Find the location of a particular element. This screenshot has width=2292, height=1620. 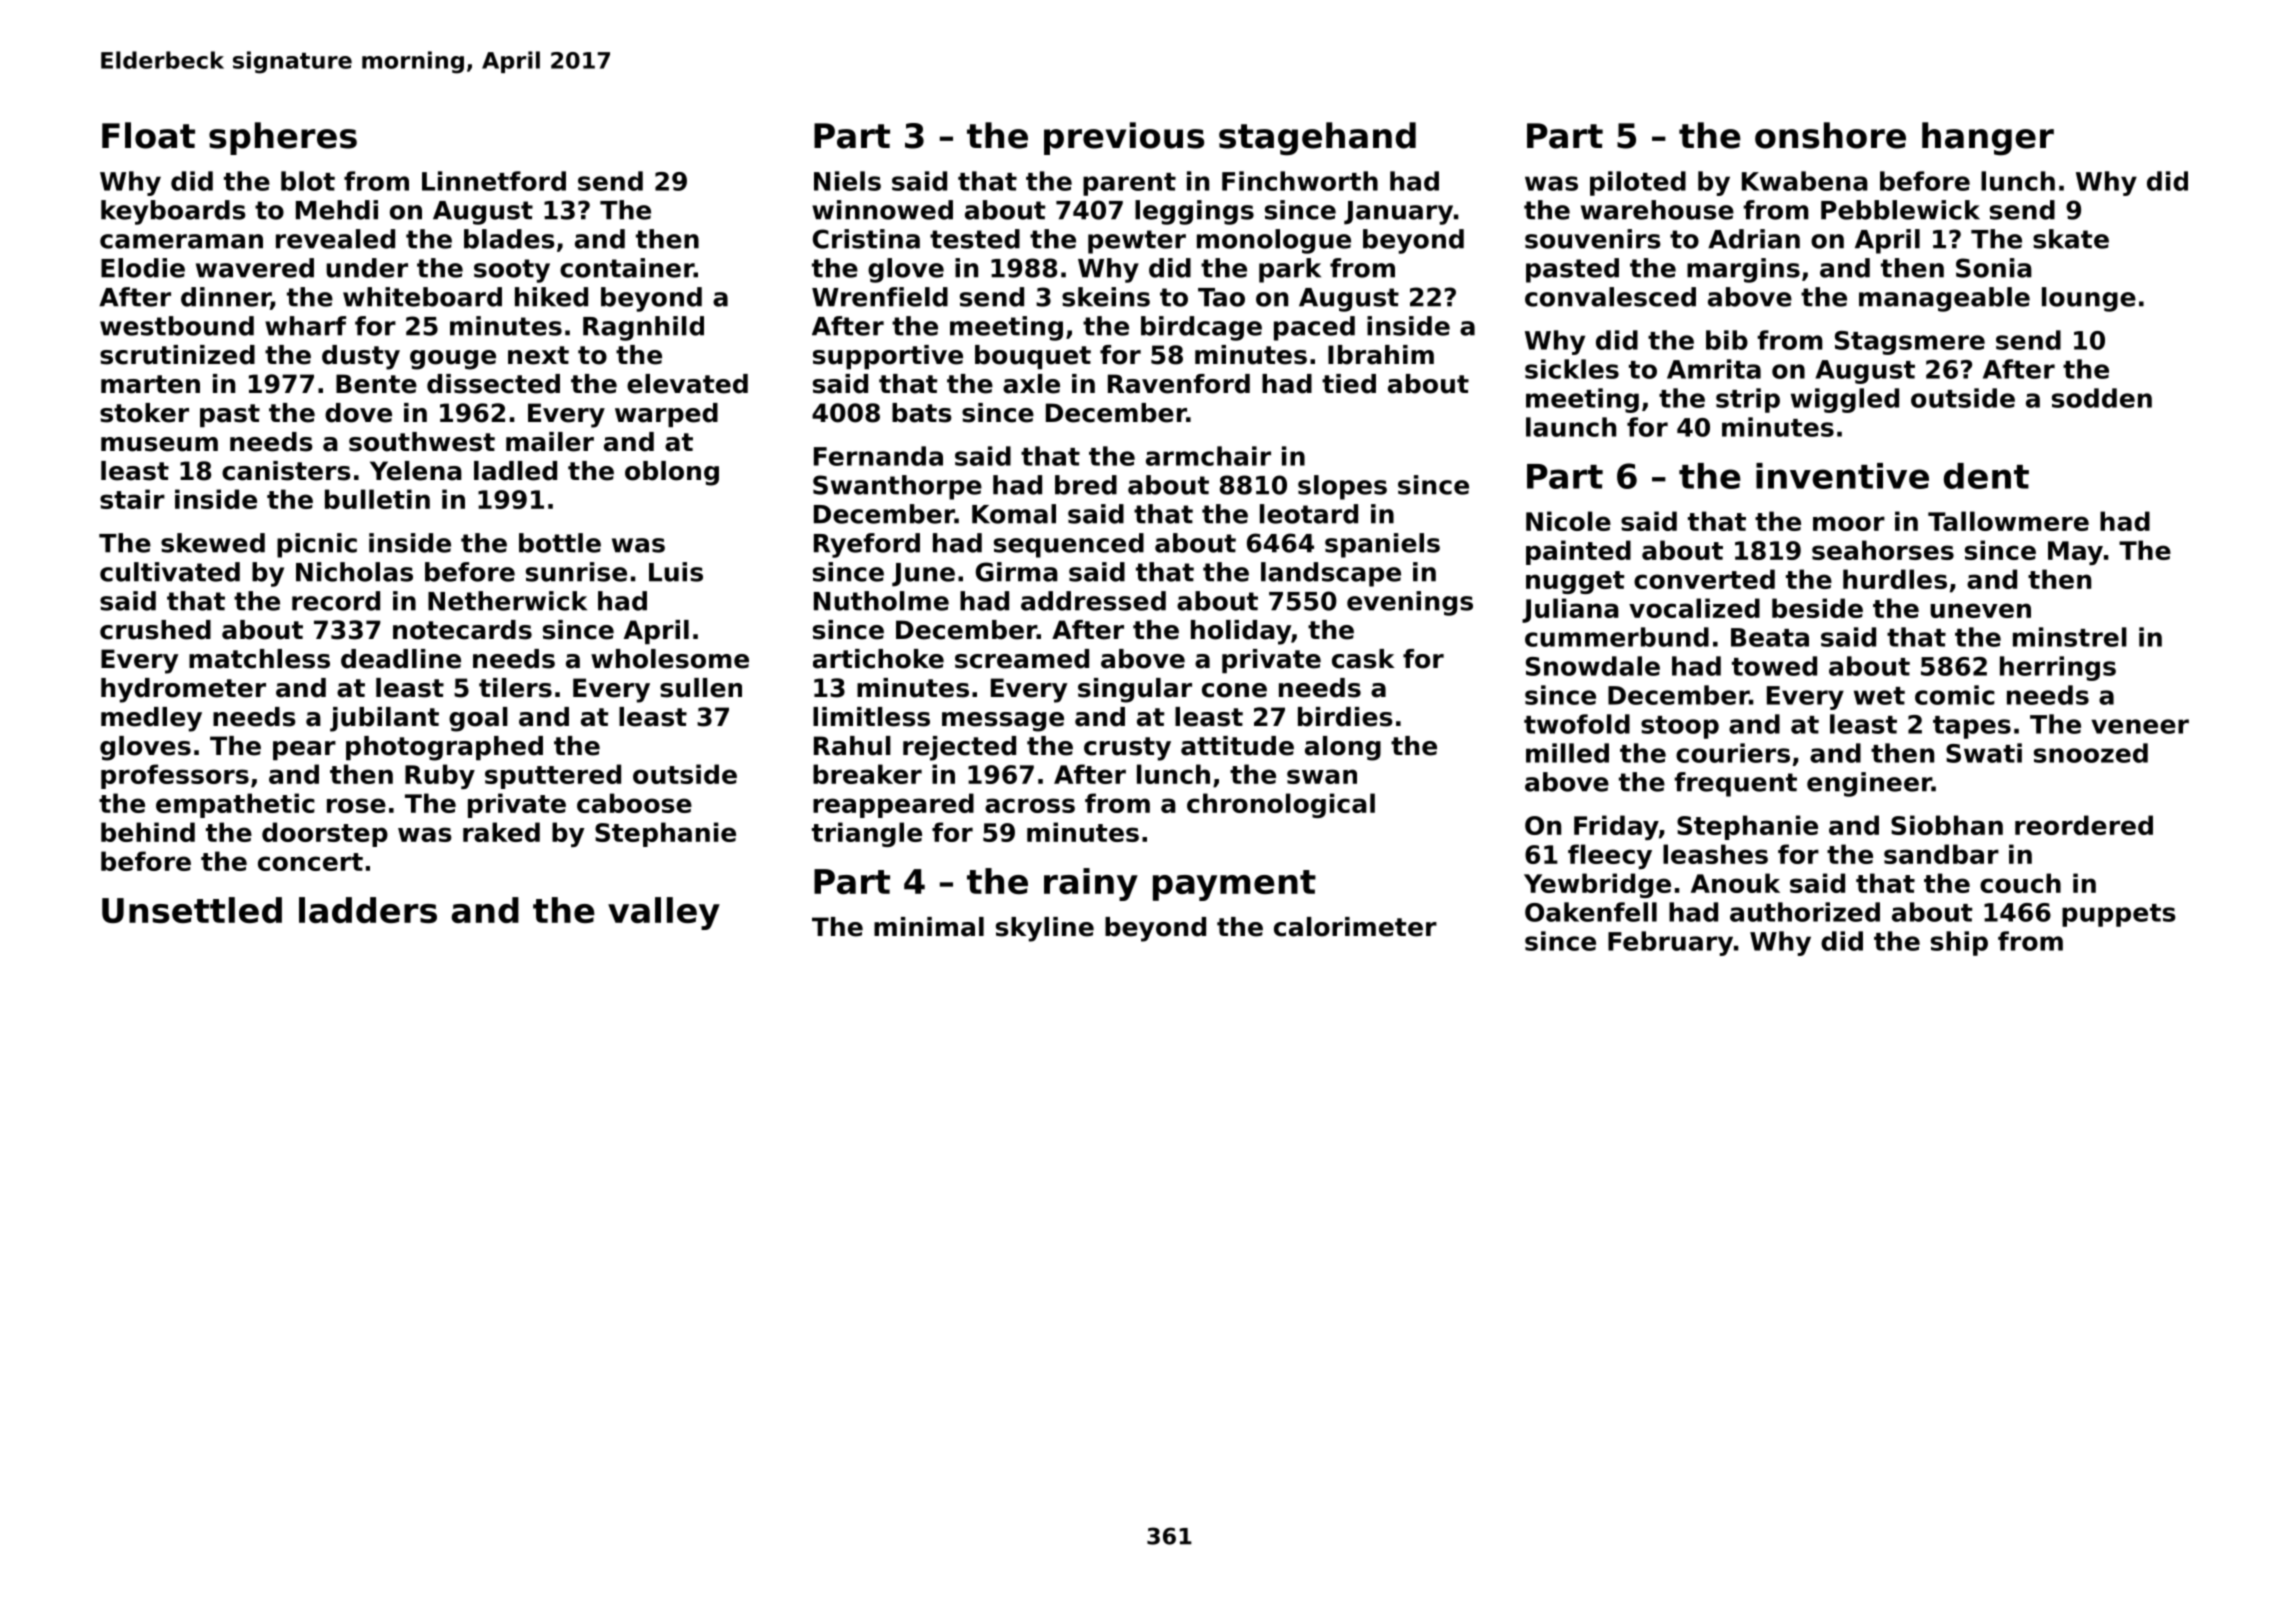

keyboards is located at coordinates (173, 212).
